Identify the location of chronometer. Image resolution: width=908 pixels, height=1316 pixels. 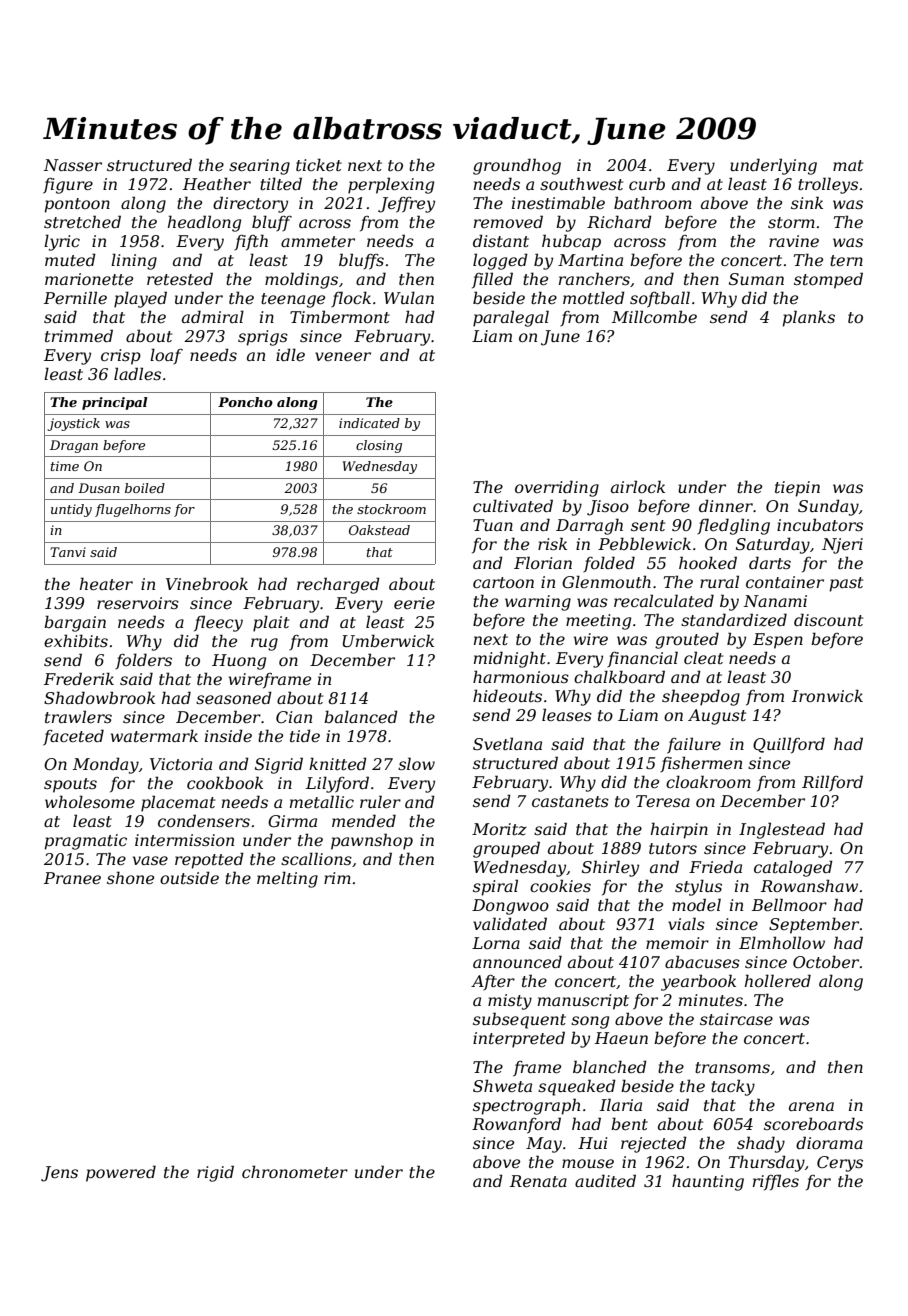
(295, 1171).
